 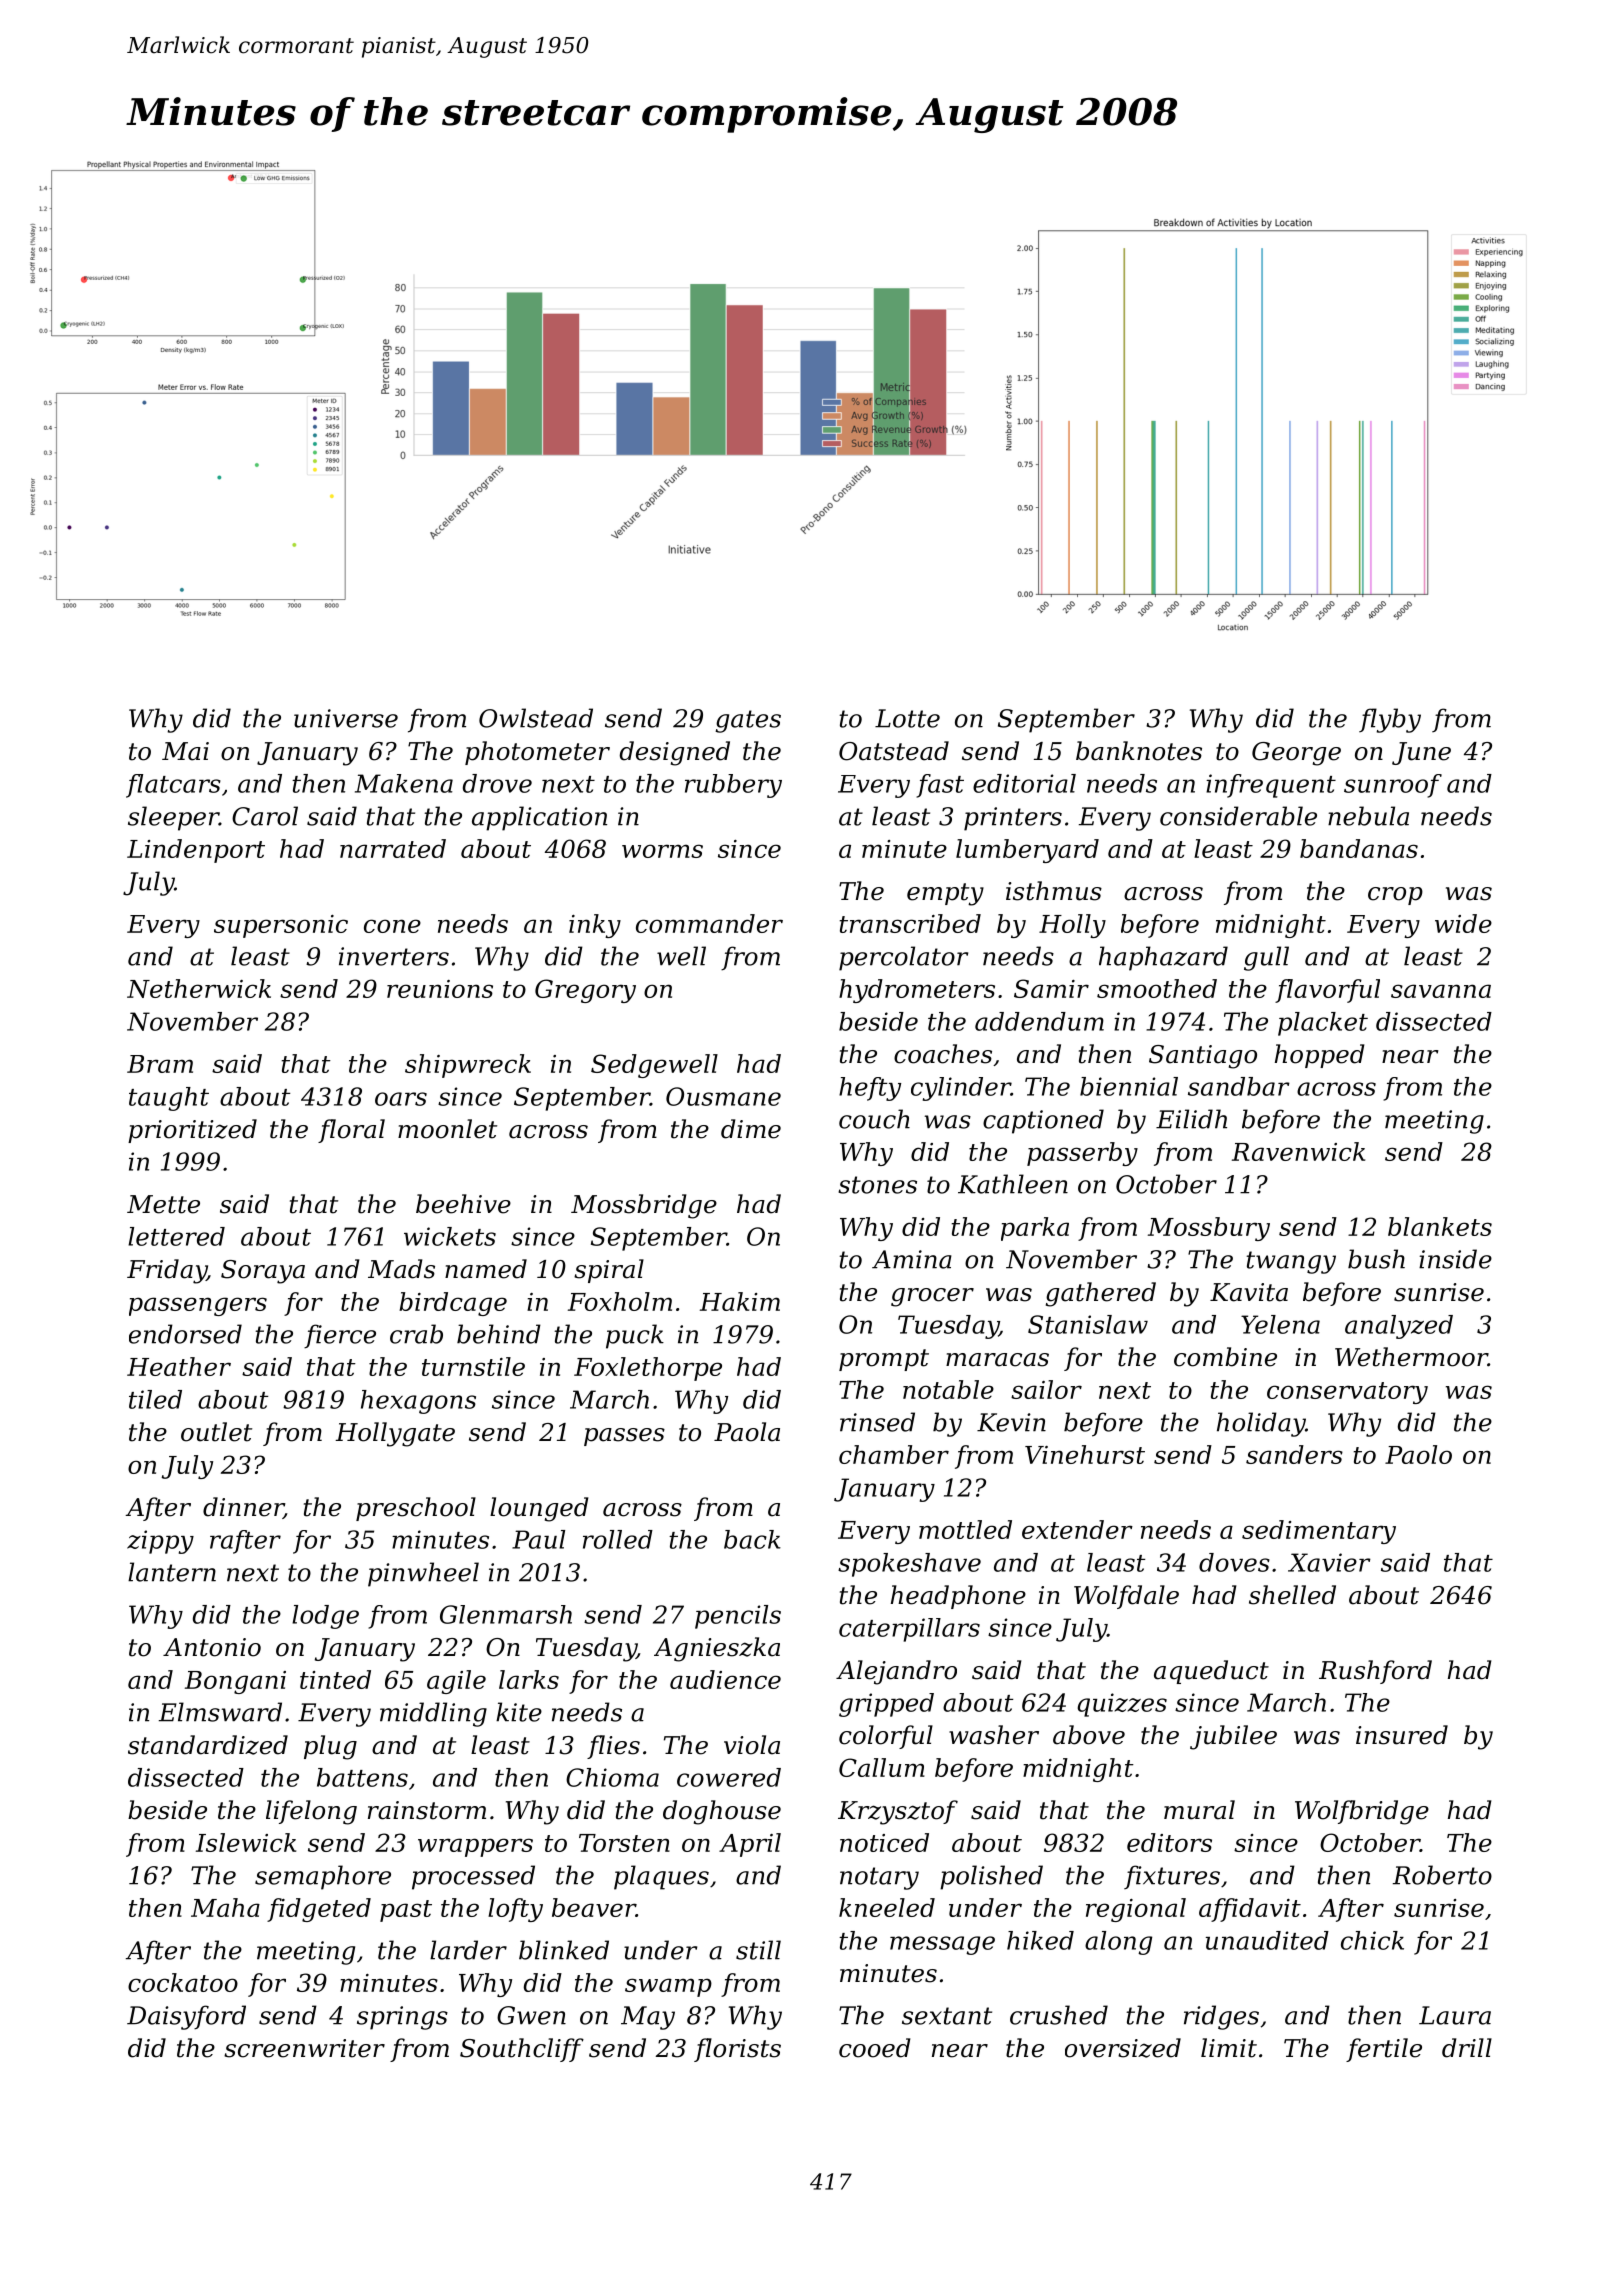 What do you see at coordinates (1211, 1672) in the screenshot?
I see `aqueduct` at bounding box center [1211, 1672].
